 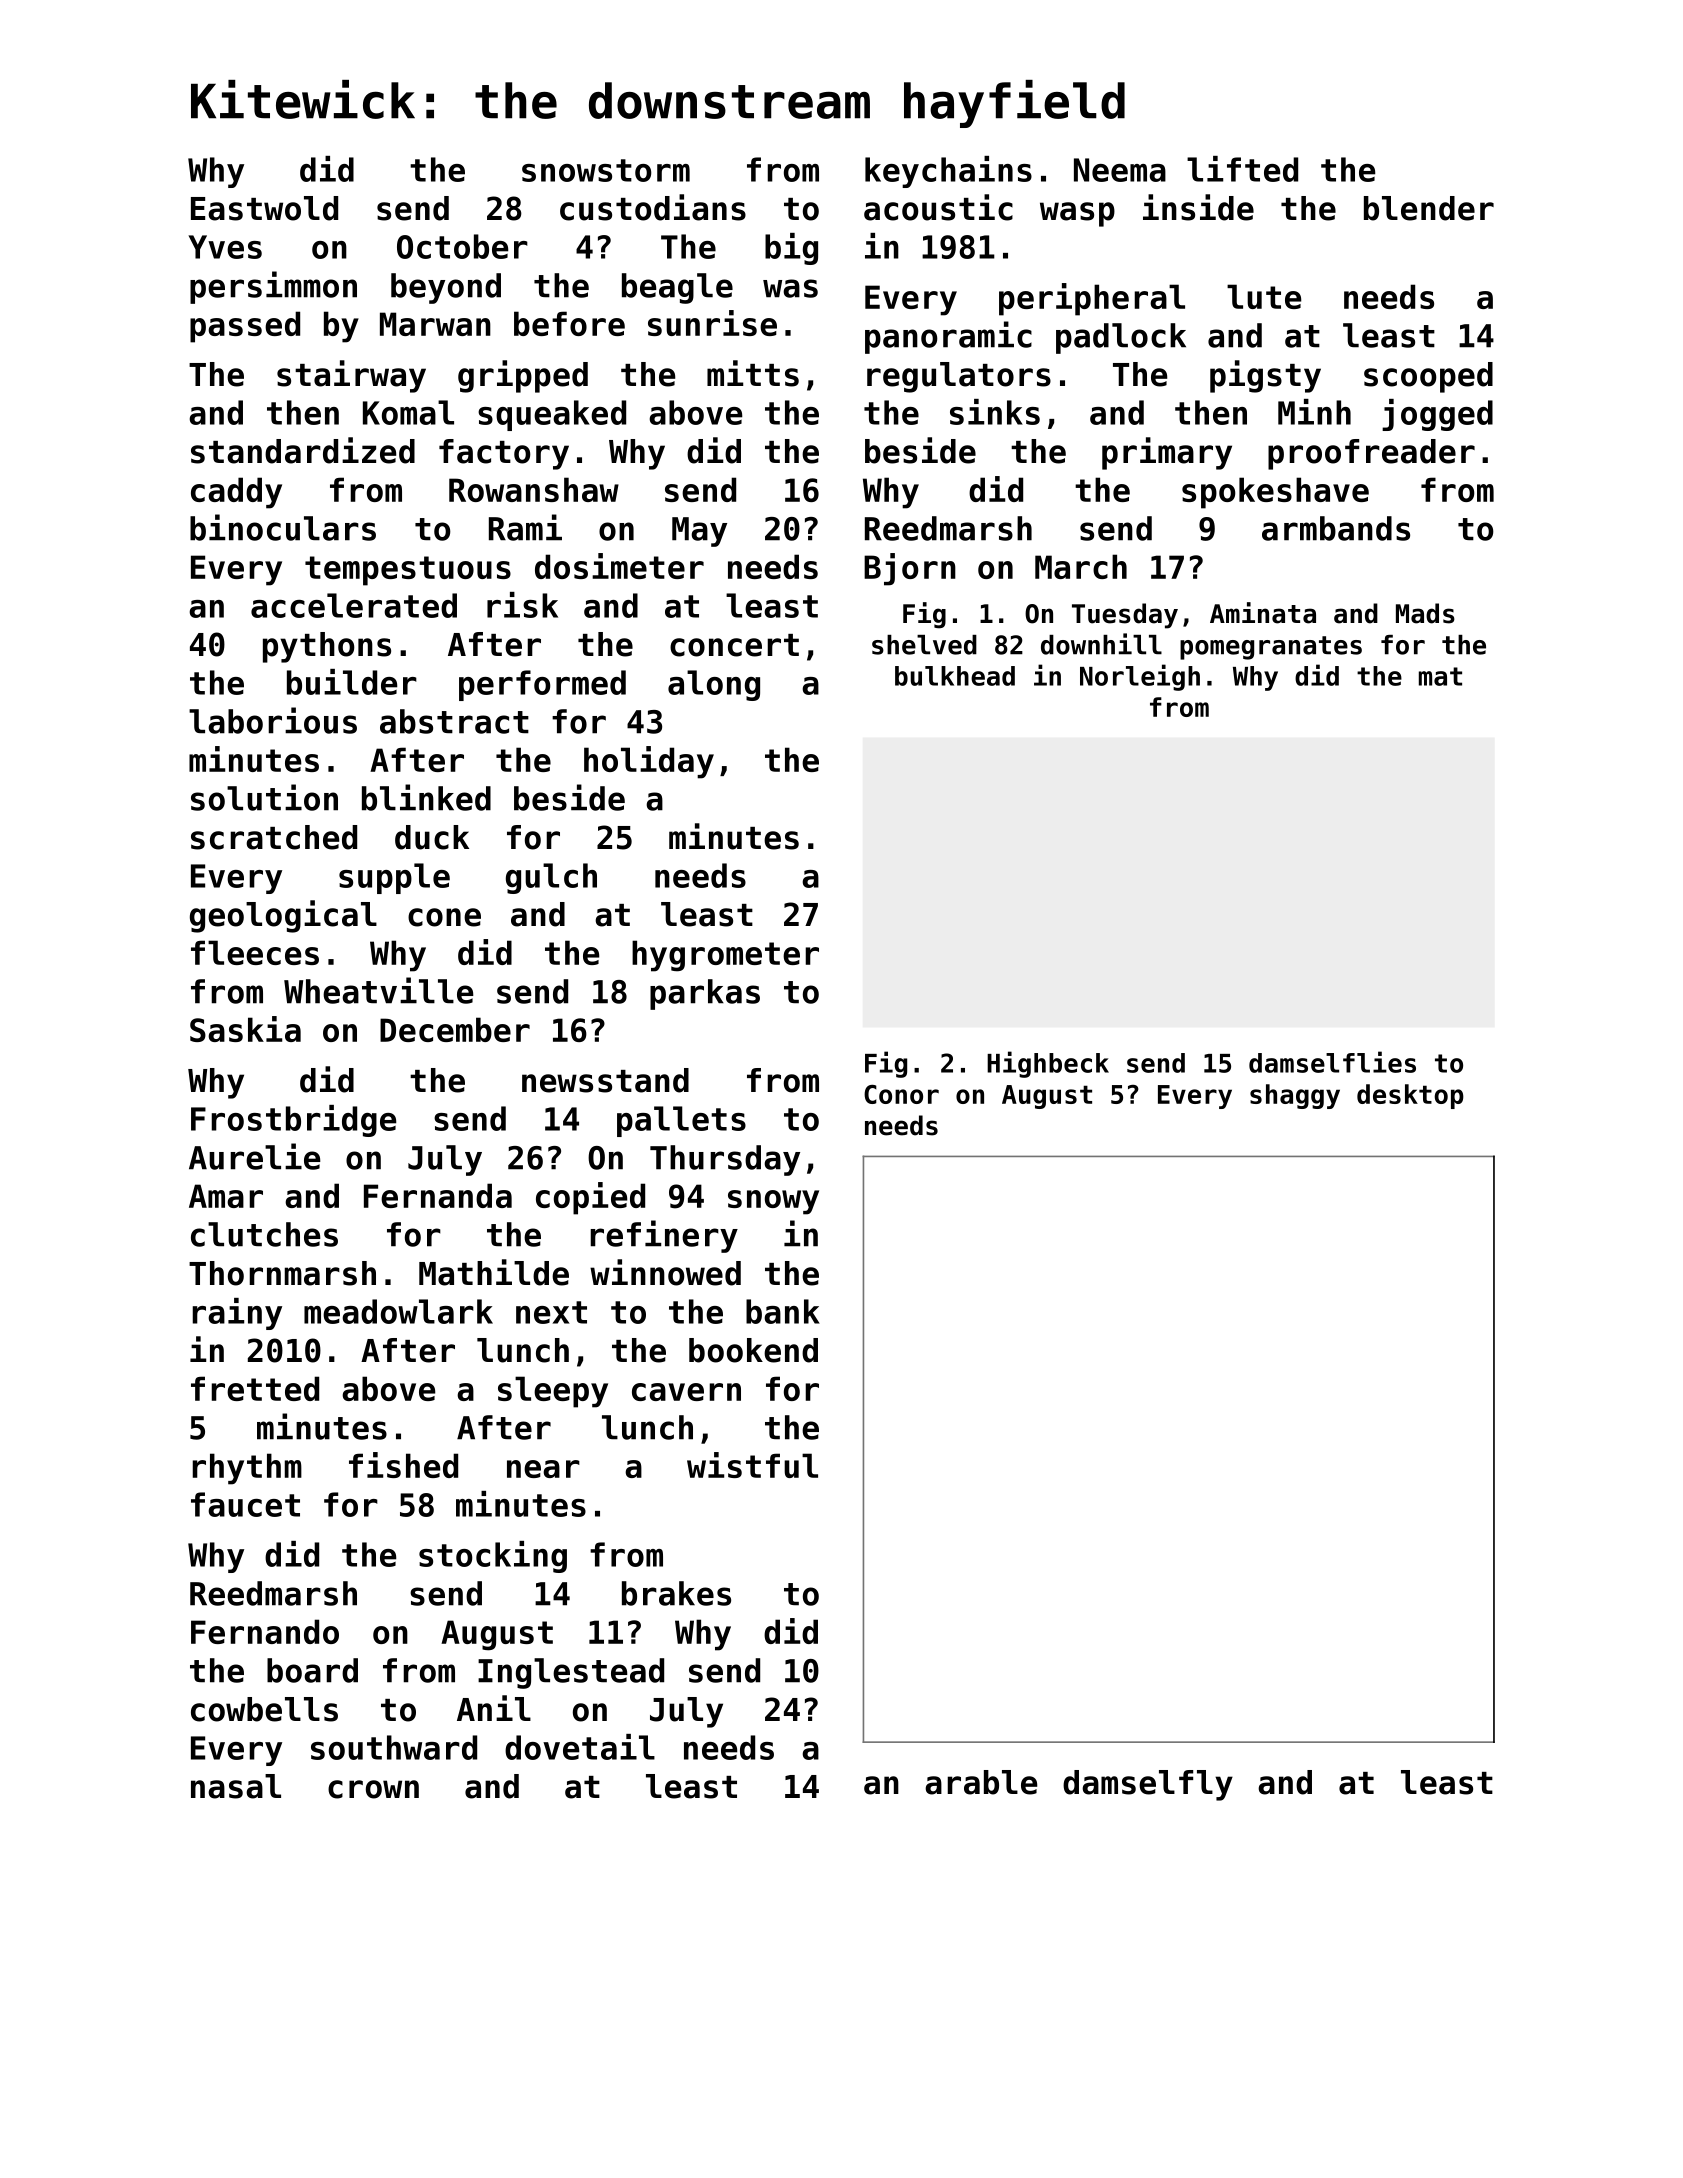 I want to click on holiday, so click(x=649, y=762).
